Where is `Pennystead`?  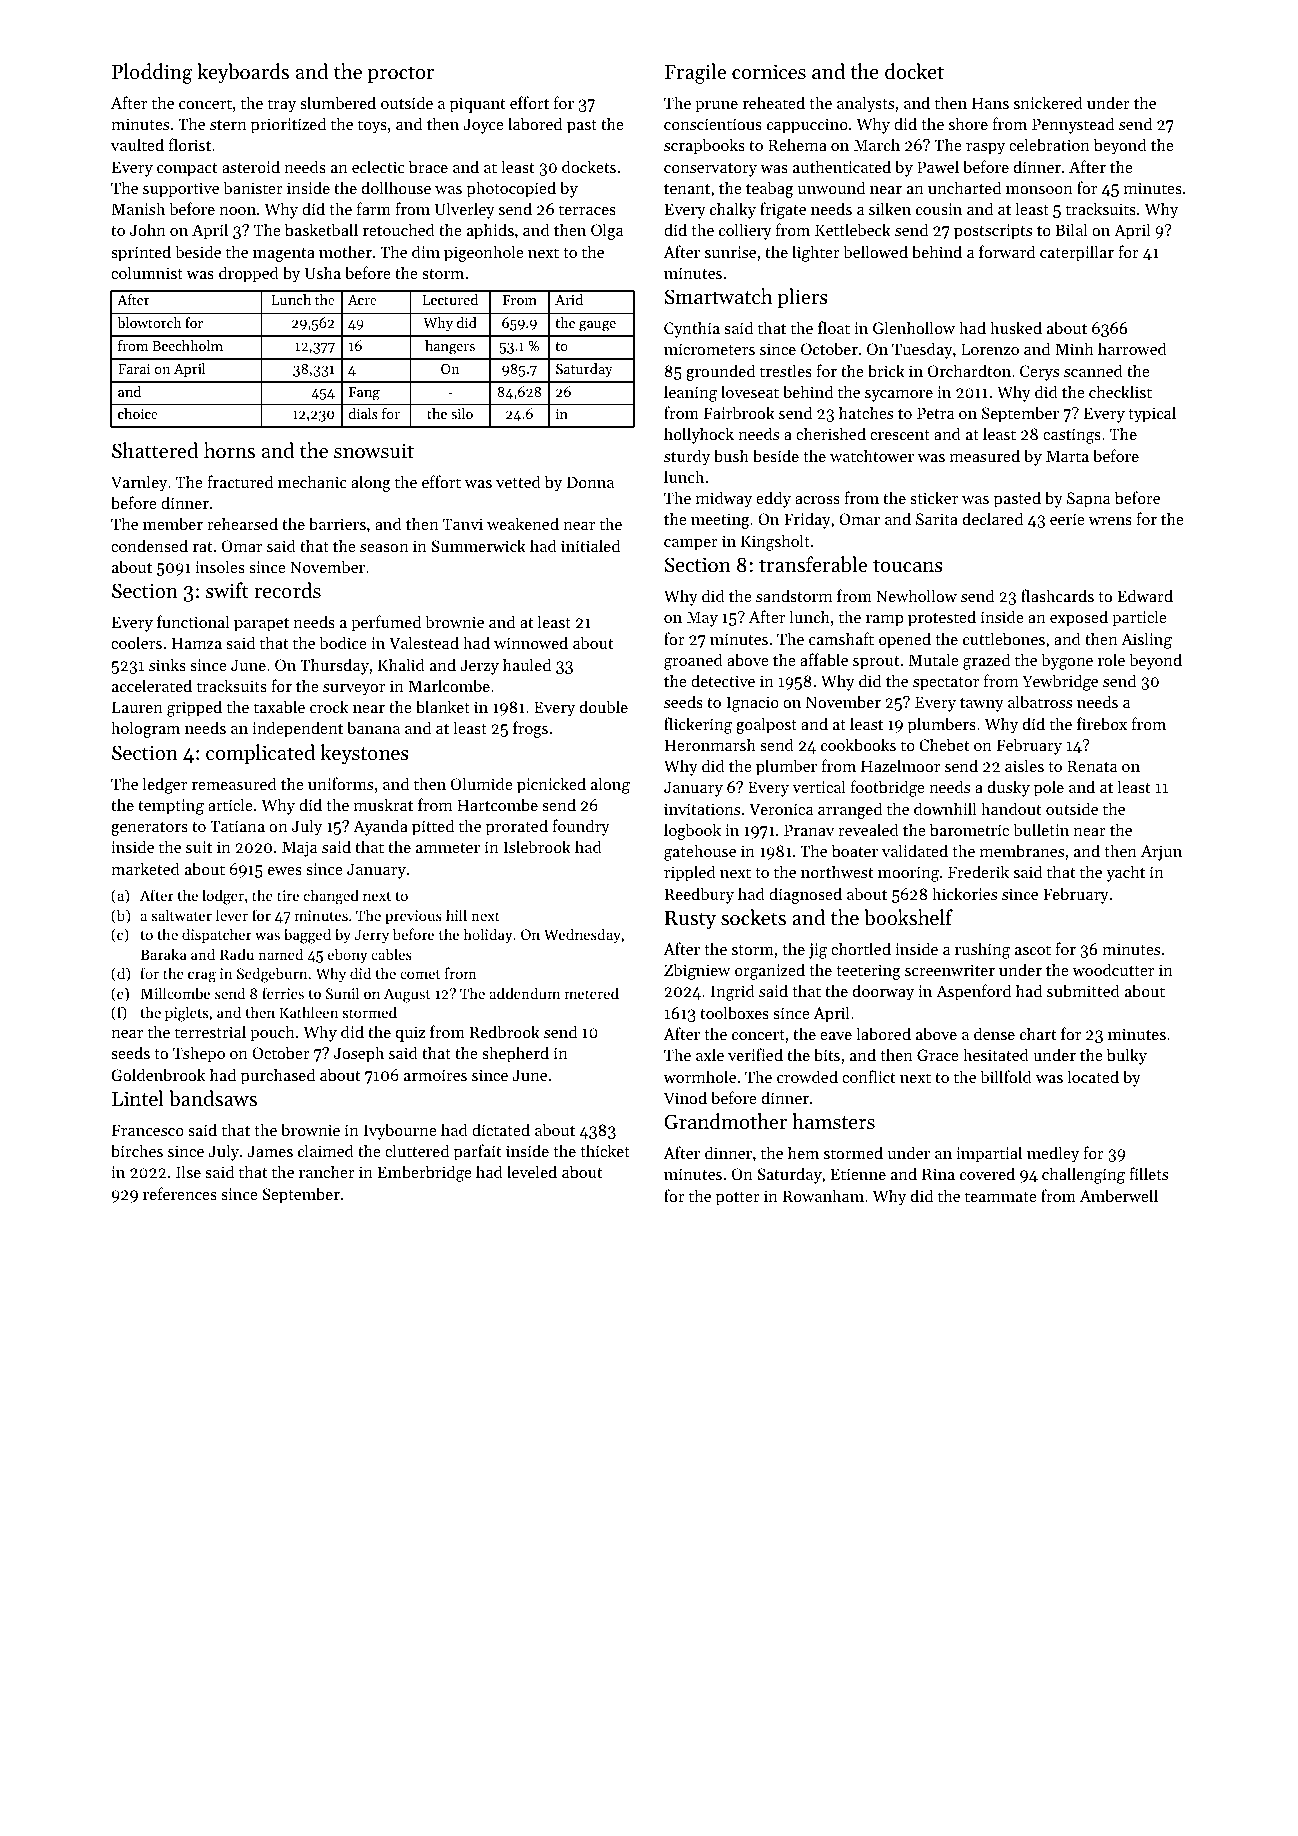 Pennystead is located at coordinates (1073, 125).
